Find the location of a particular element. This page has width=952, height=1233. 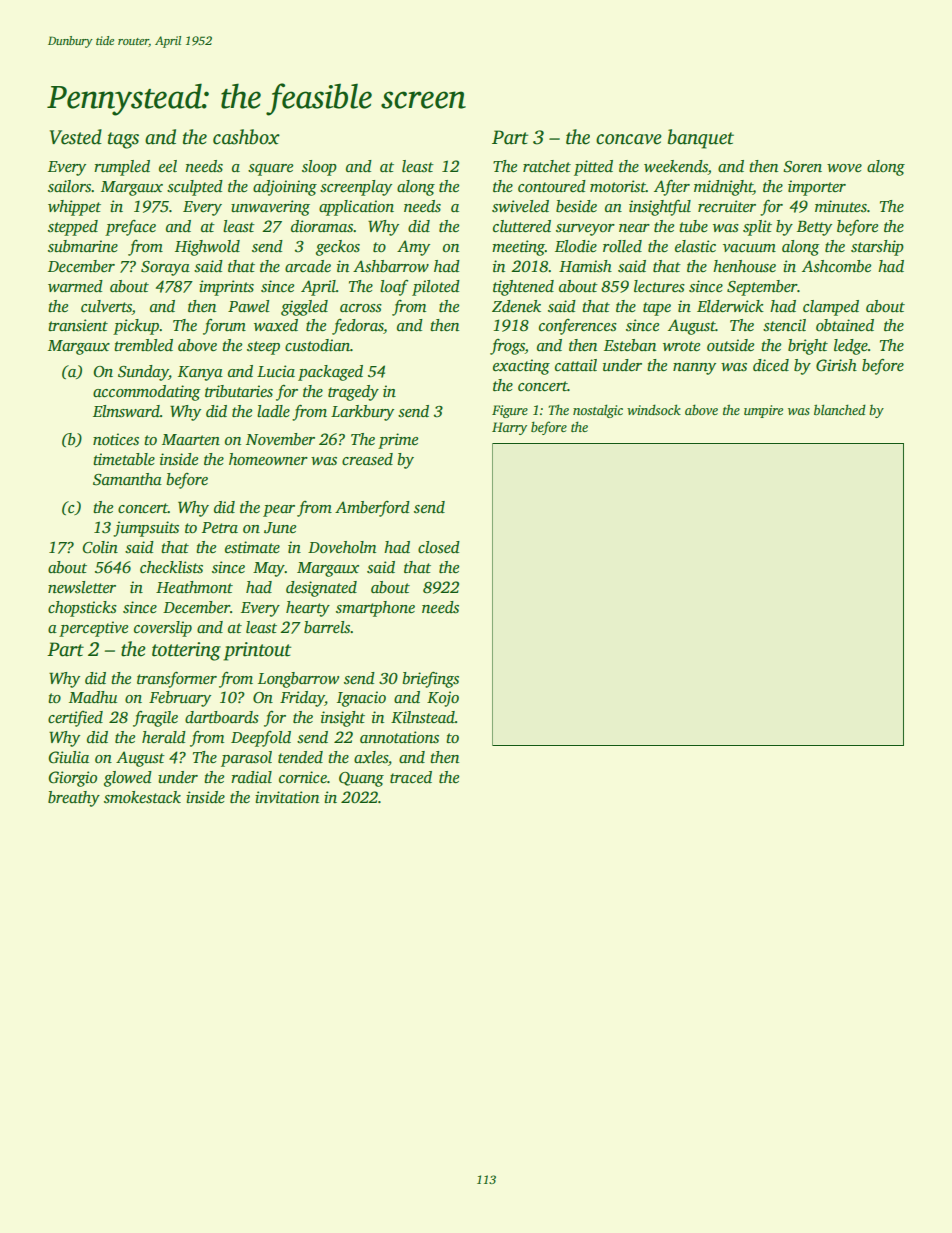

Doveholm is located at coordinates (342, 547).
